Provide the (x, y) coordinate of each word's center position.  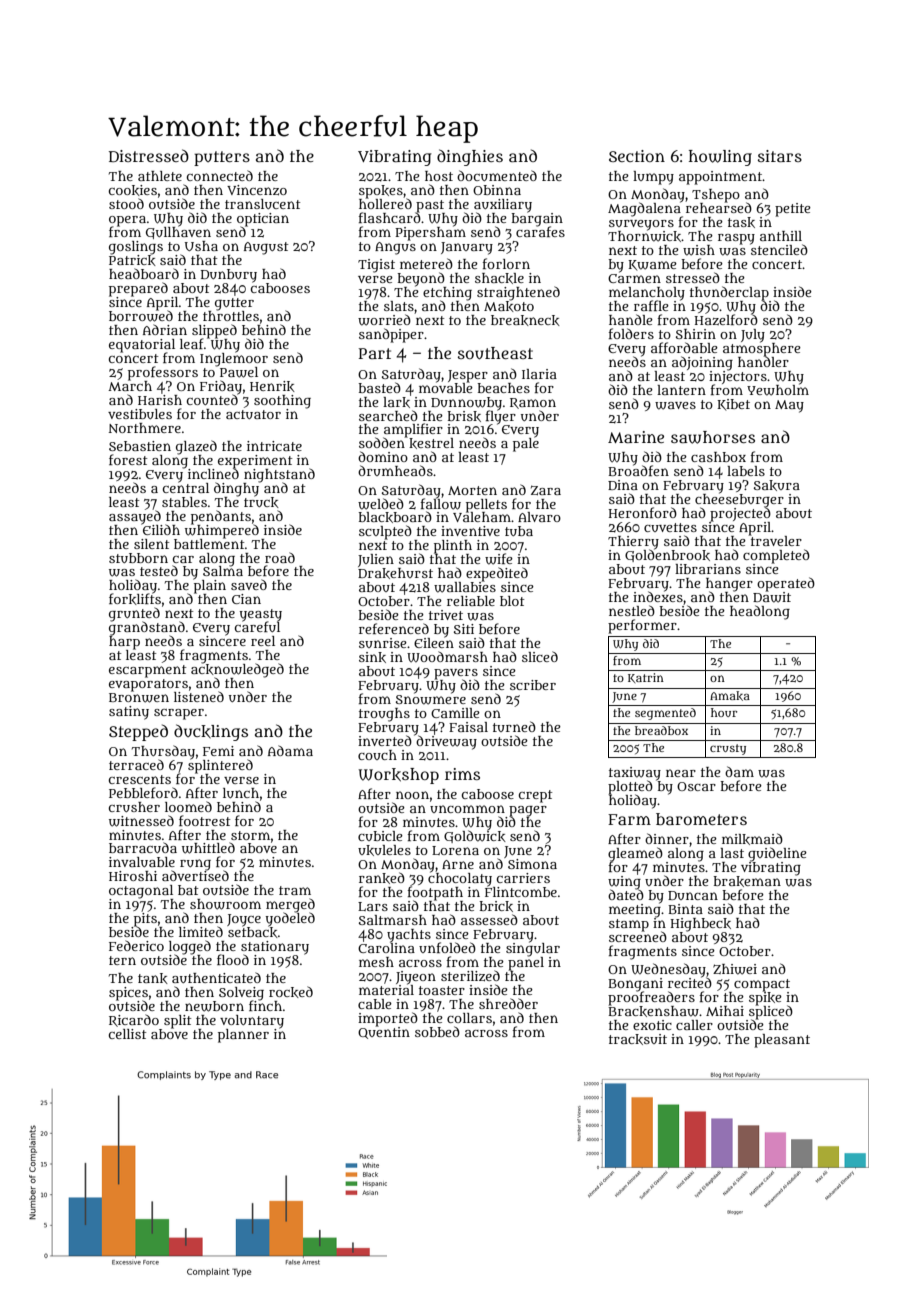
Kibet (733, 404)
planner (243, 1036)
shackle (499, 278)
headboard (144, 273)
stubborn (138, 558)
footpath (435, 893)
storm (251, 835)
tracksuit (638, 1039)
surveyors (641, 225)
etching (447, 294)
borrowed (141, 316)
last (732, 853)
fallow (441, 504)
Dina (623, 485)
